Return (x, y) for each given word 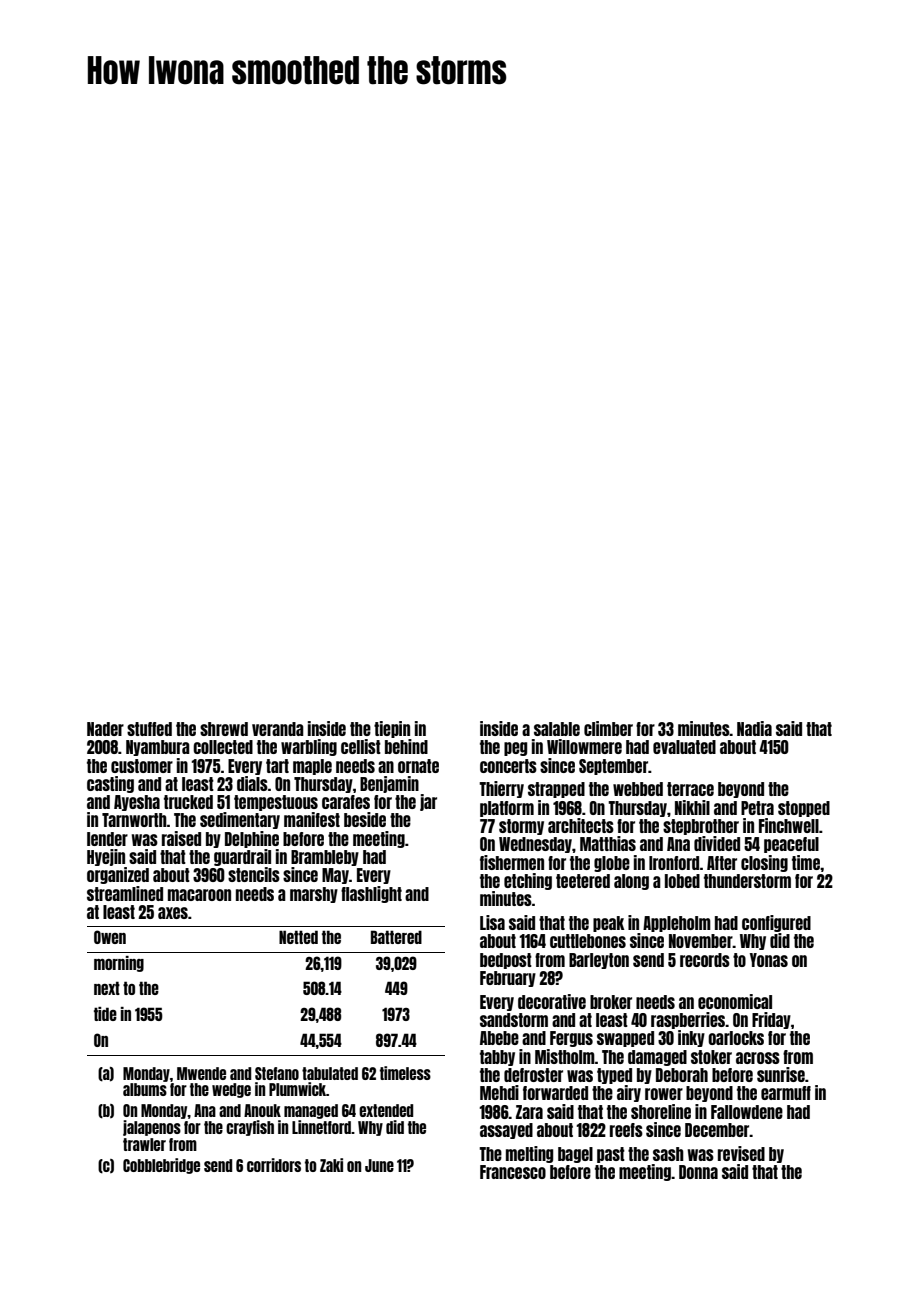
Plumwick (297, 1089)
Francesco (513, 1172)
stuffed (149, 729)
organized (118, 875)
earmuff (786, 1093)
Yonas (769, 960)
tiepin (392, 729)
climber (608, 728)
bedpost (506, 961)
